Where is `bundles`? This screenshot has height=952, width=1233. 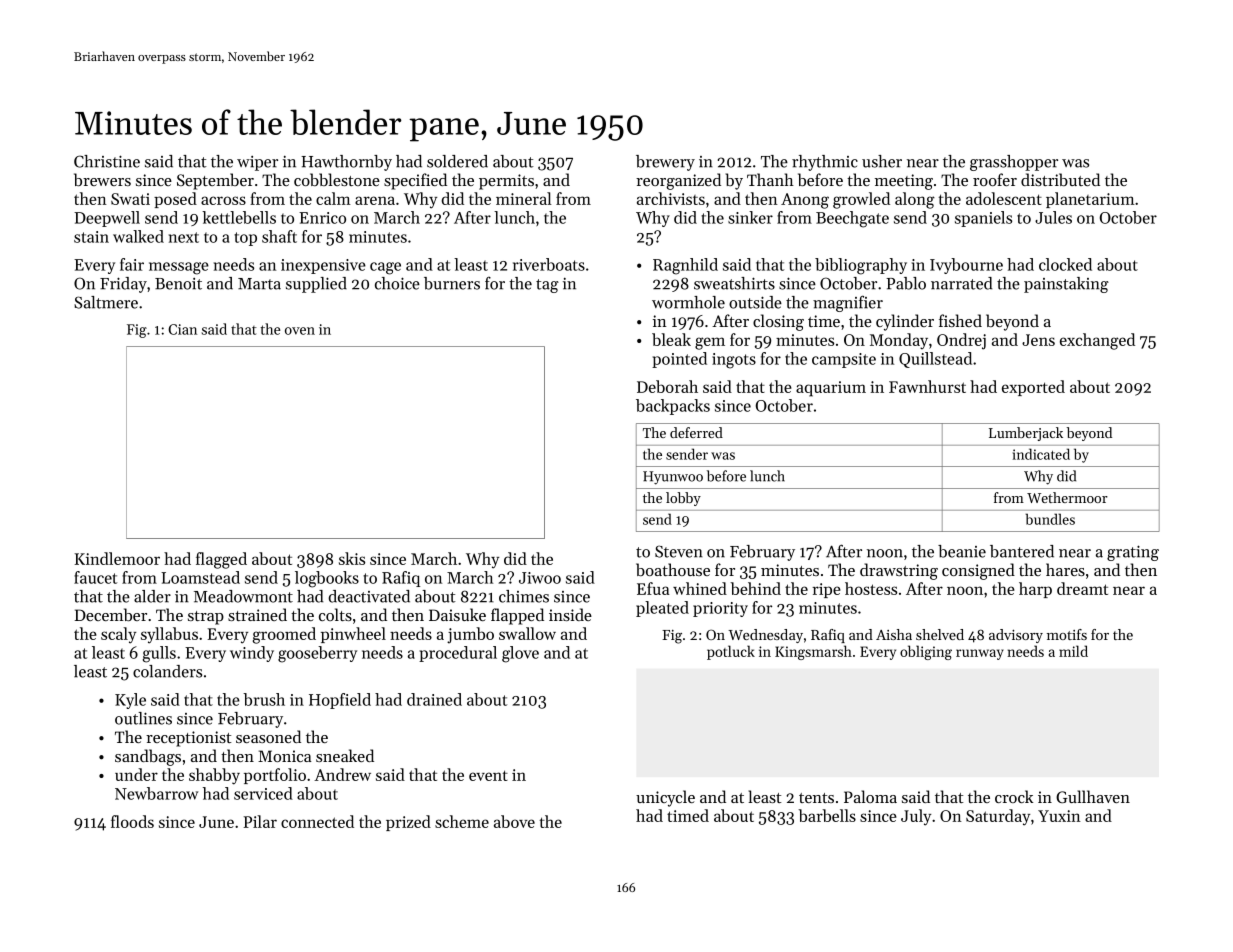 bundles is located at coordinates (1050, 519).
